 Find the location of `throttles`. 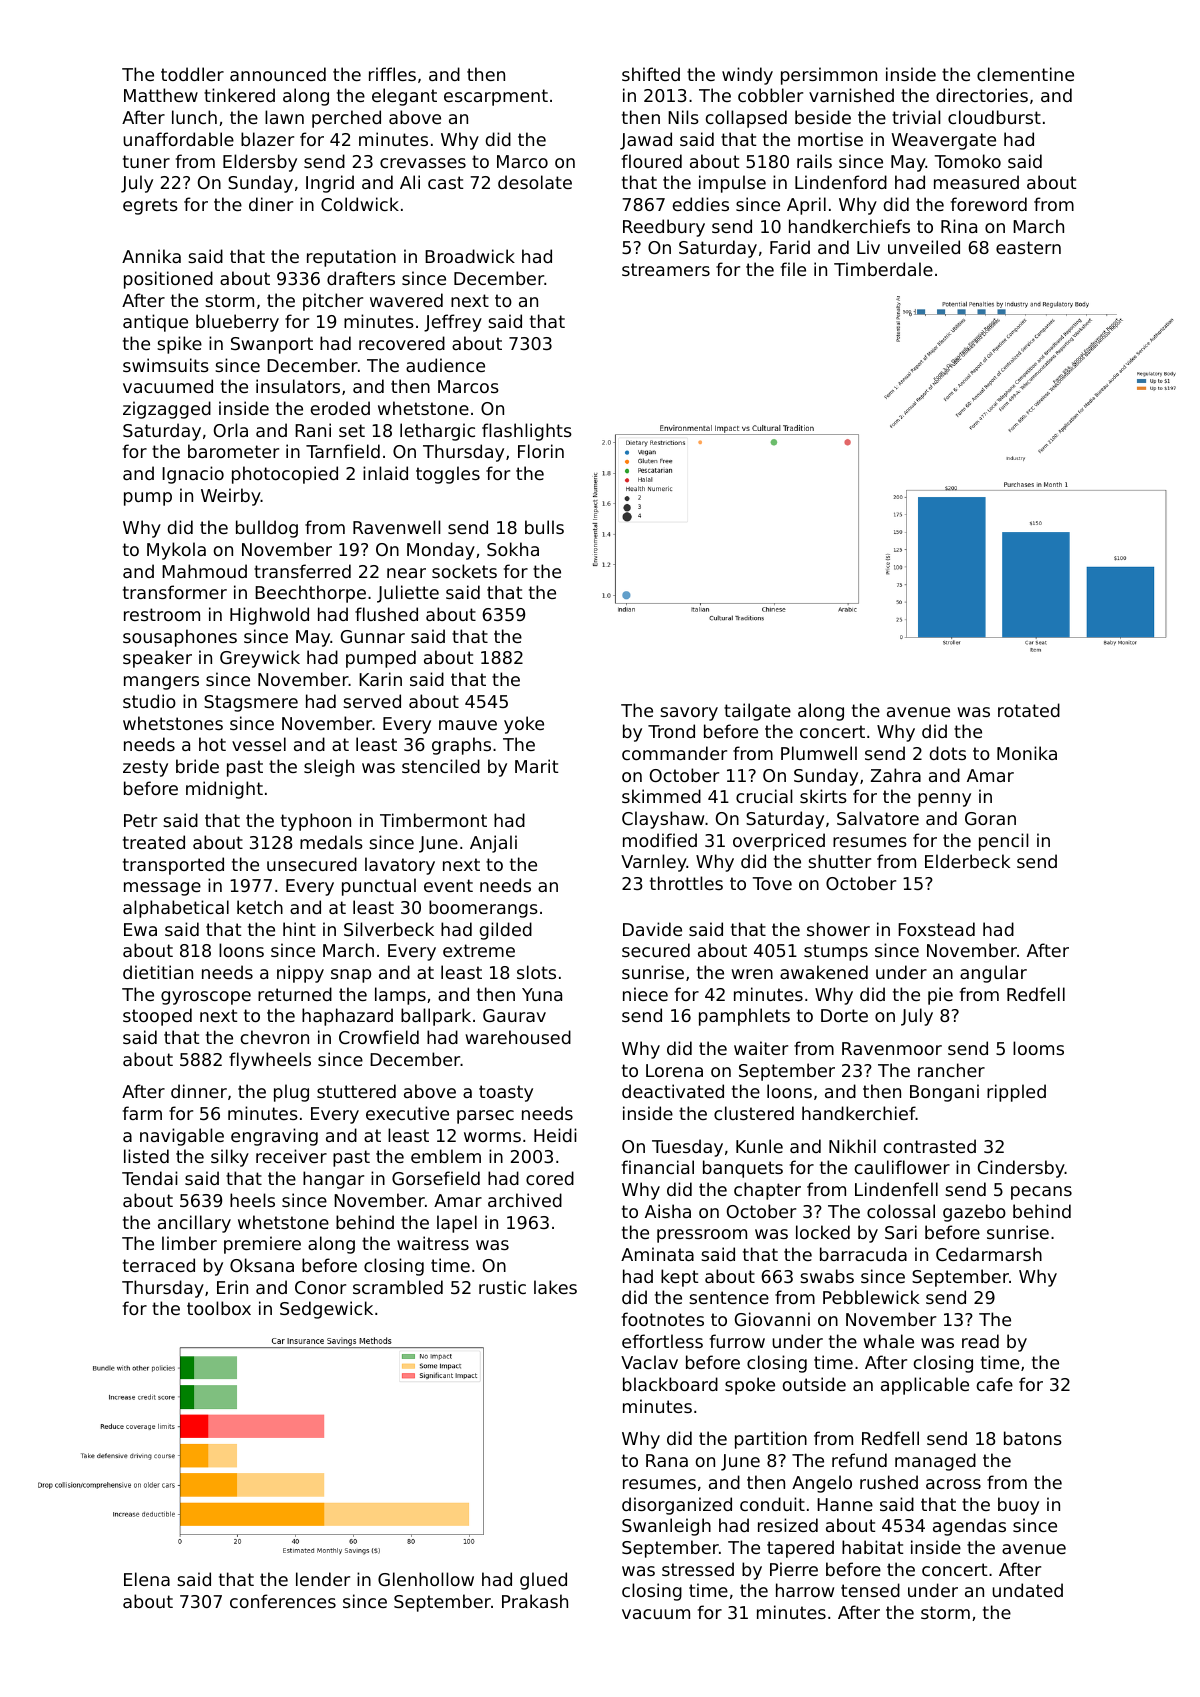

throttles is located at coordinates (686, 883).
